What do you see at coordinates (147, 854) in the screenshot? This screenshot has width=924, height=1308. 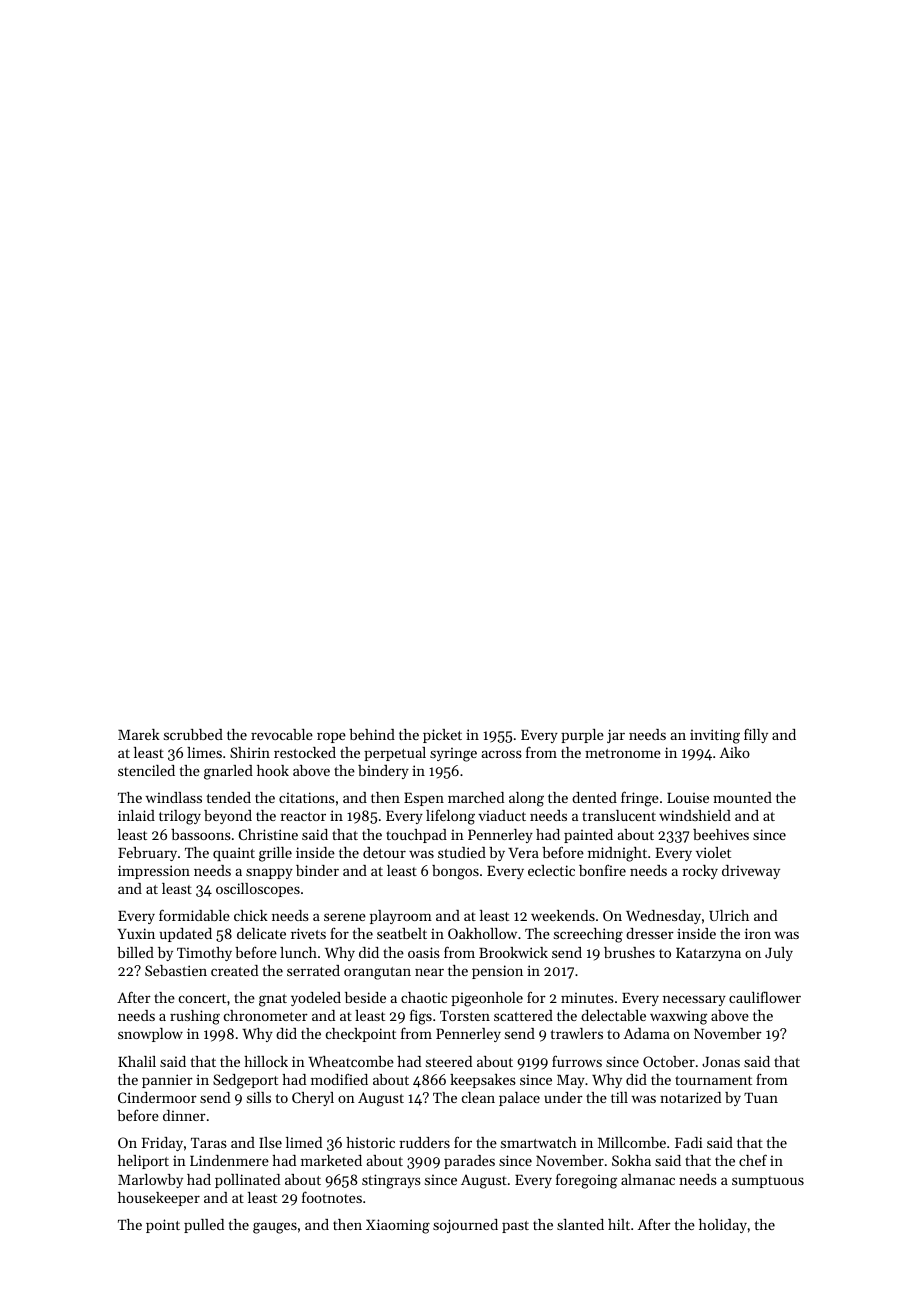 I see `February` at bounding box center [147, 854].
